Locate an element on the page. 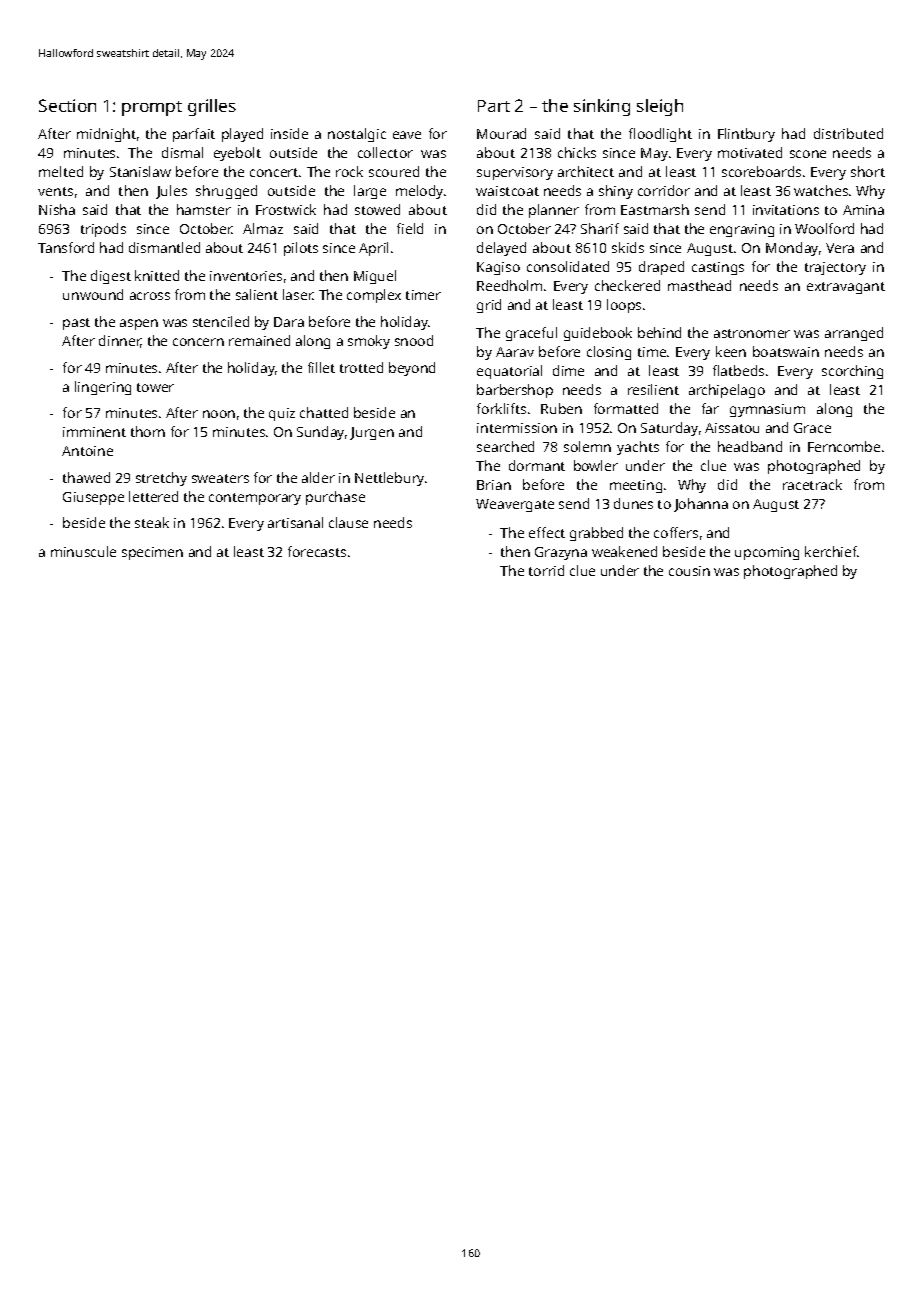 The image size is (924, 1308). Jules is located at coordinates (171, 192).
